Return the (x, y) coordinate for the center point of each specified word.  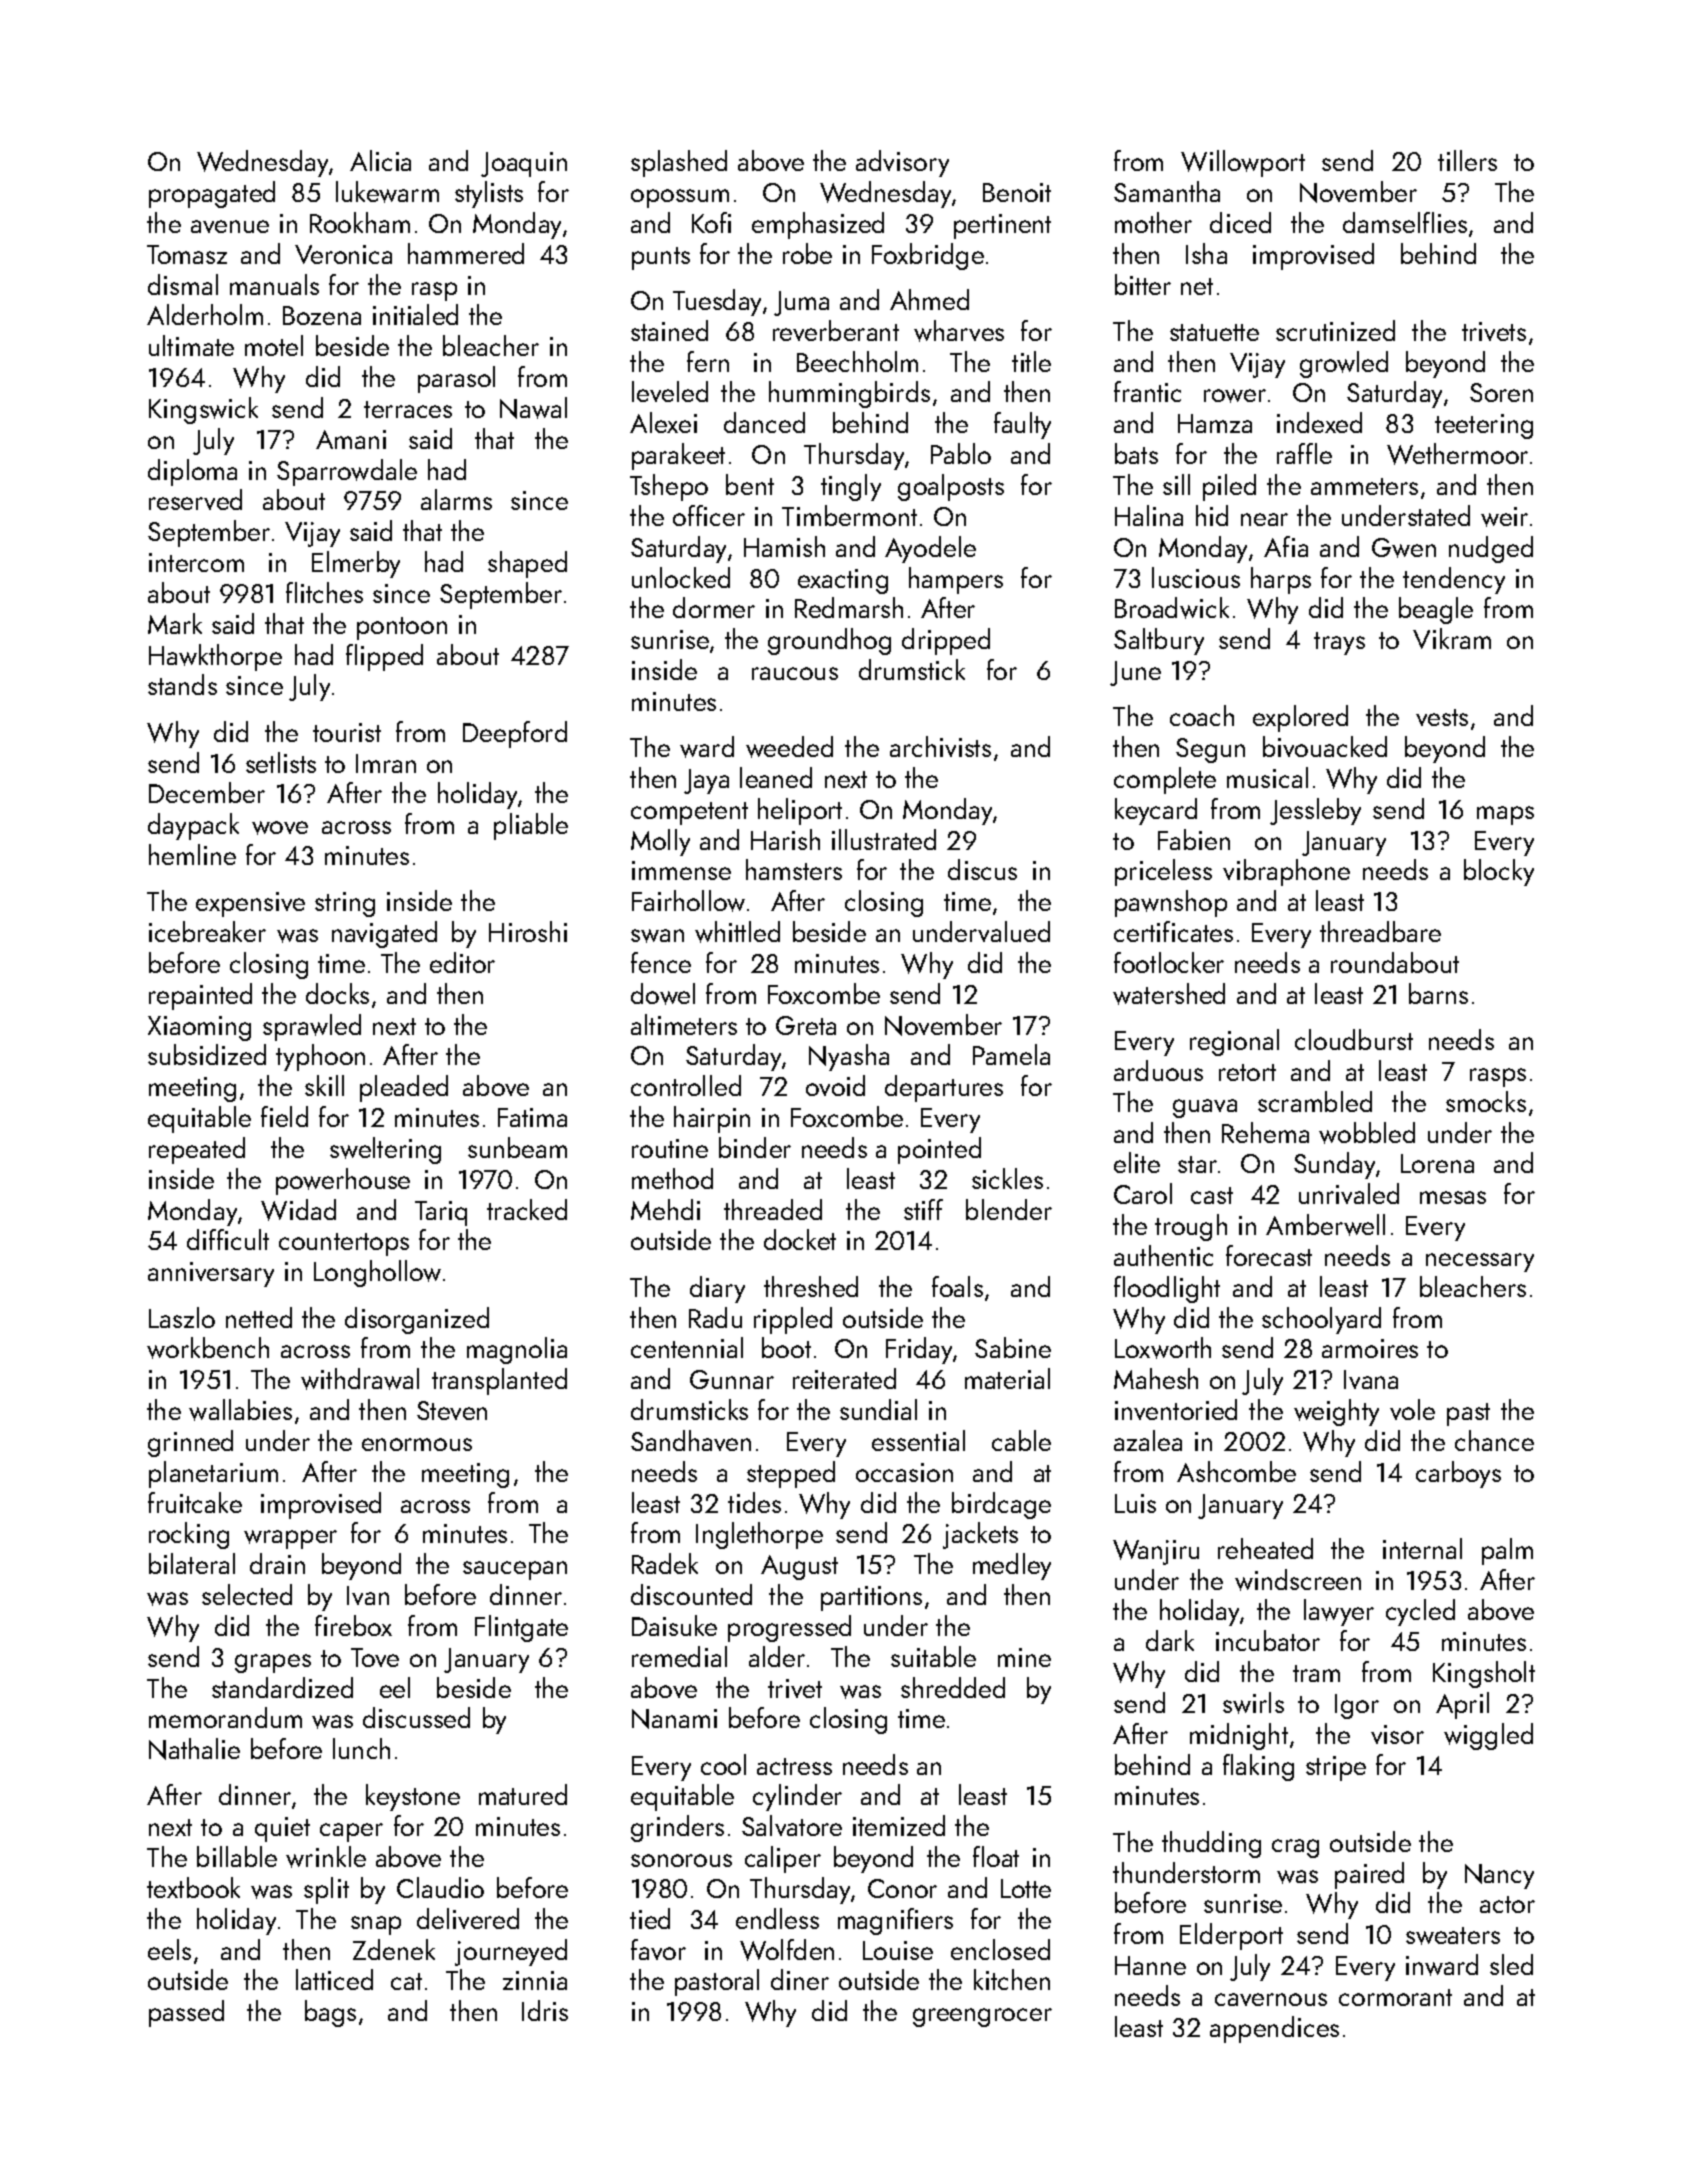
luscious (1196, 577)
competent (689, 813)
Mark (175, 623)
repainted (200, 996)
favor (658, 1949)
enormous (417, 1444)
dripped (946, 641)
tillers (1467, 160)
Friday (919, 1350)
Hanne (1150, 1965)
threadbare (1380, 931)
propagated (212, 194)
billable (237, 1856)
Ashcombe (1236, 1471)
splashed (679, 163)
